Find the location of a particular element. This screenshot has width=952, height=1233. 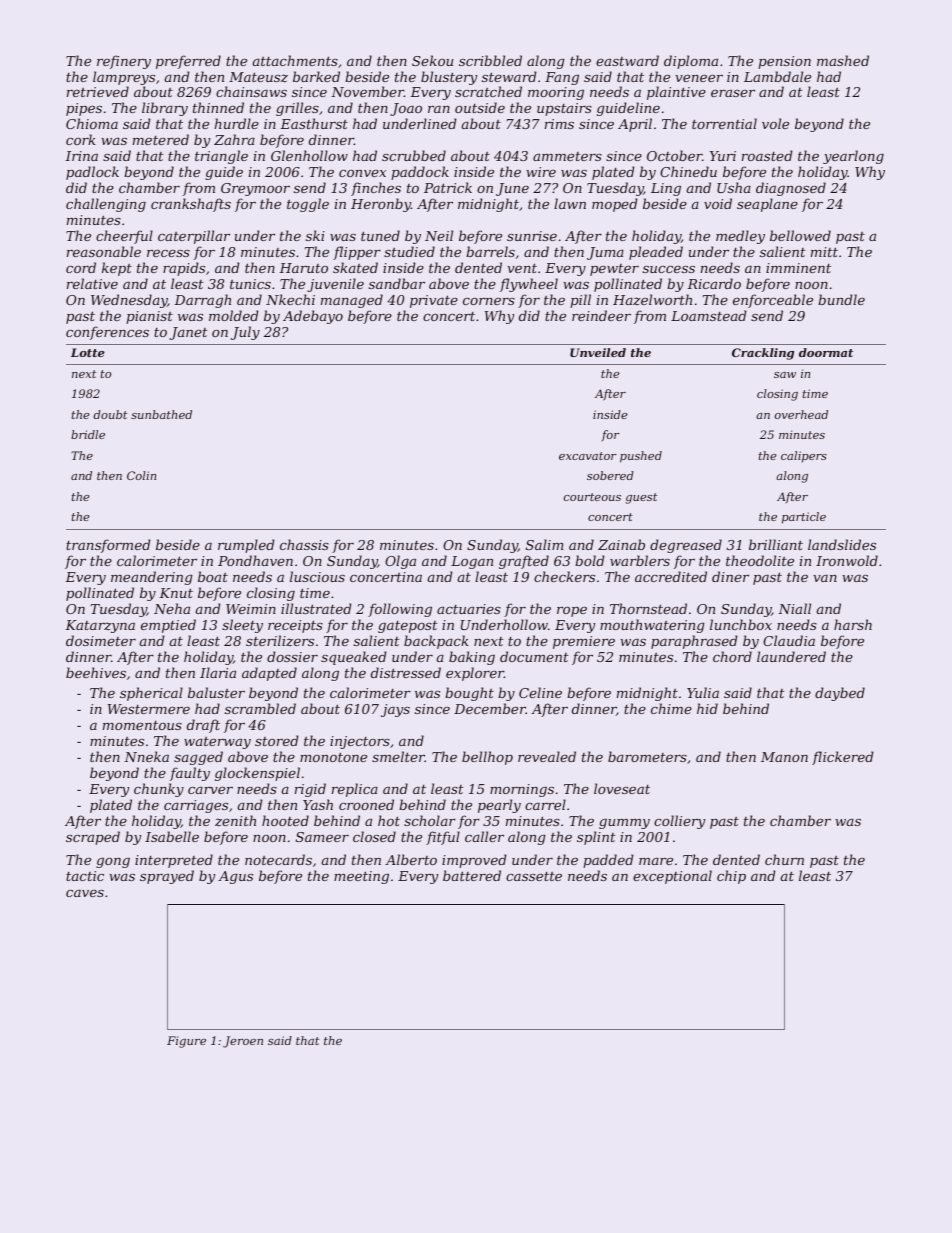

Sekou is located at coordinates (432, 60).
